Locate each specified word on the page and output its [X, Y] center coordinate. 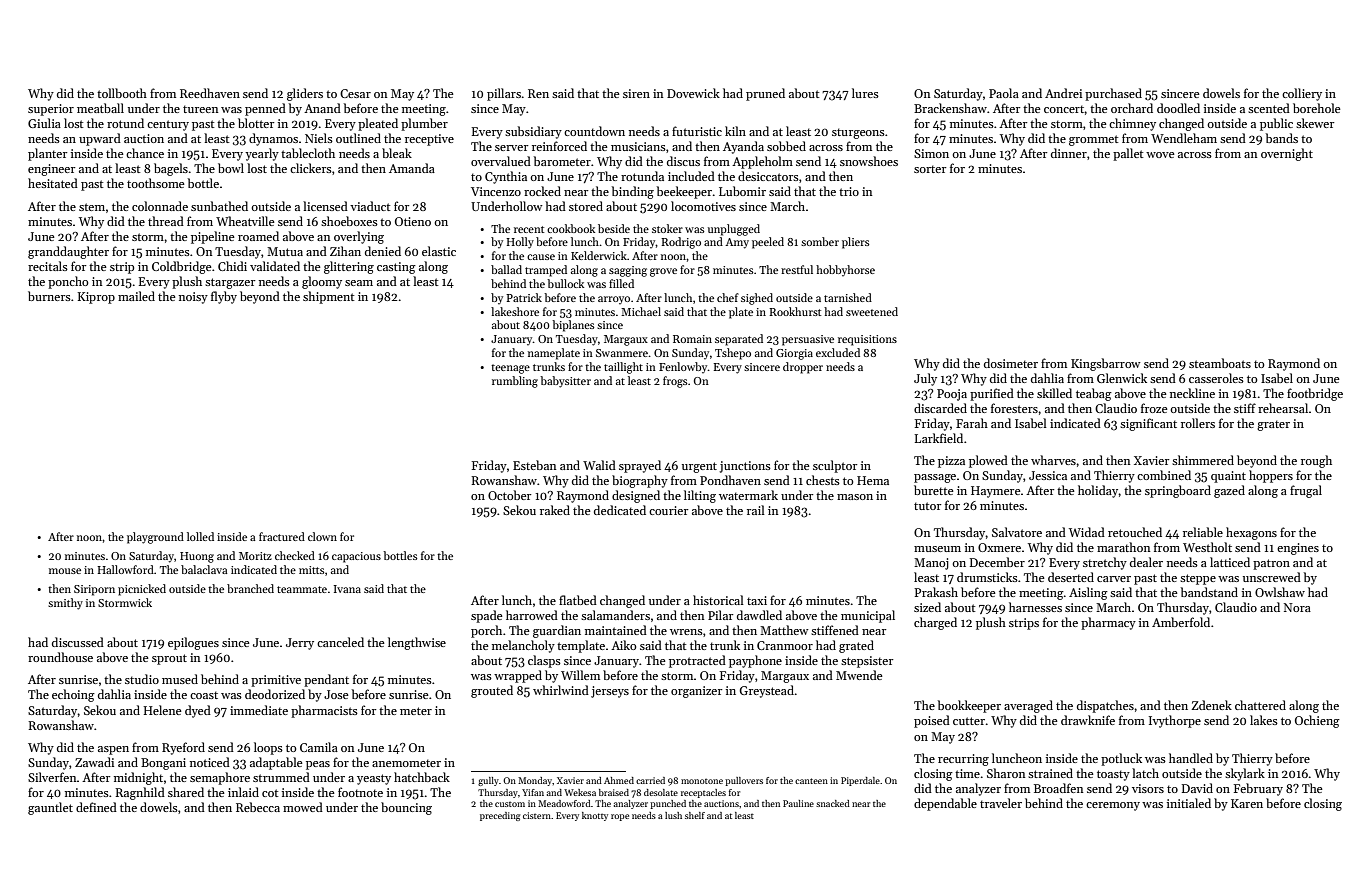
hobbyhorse [845, 271]
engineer [51, 170]
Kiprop [96, 298]
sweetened [872, 311]
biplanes [573, 326]
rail [756, 510]
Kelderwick [599, 255]
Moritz [255, 556]
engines [1298, 549]
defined [96, 807]
